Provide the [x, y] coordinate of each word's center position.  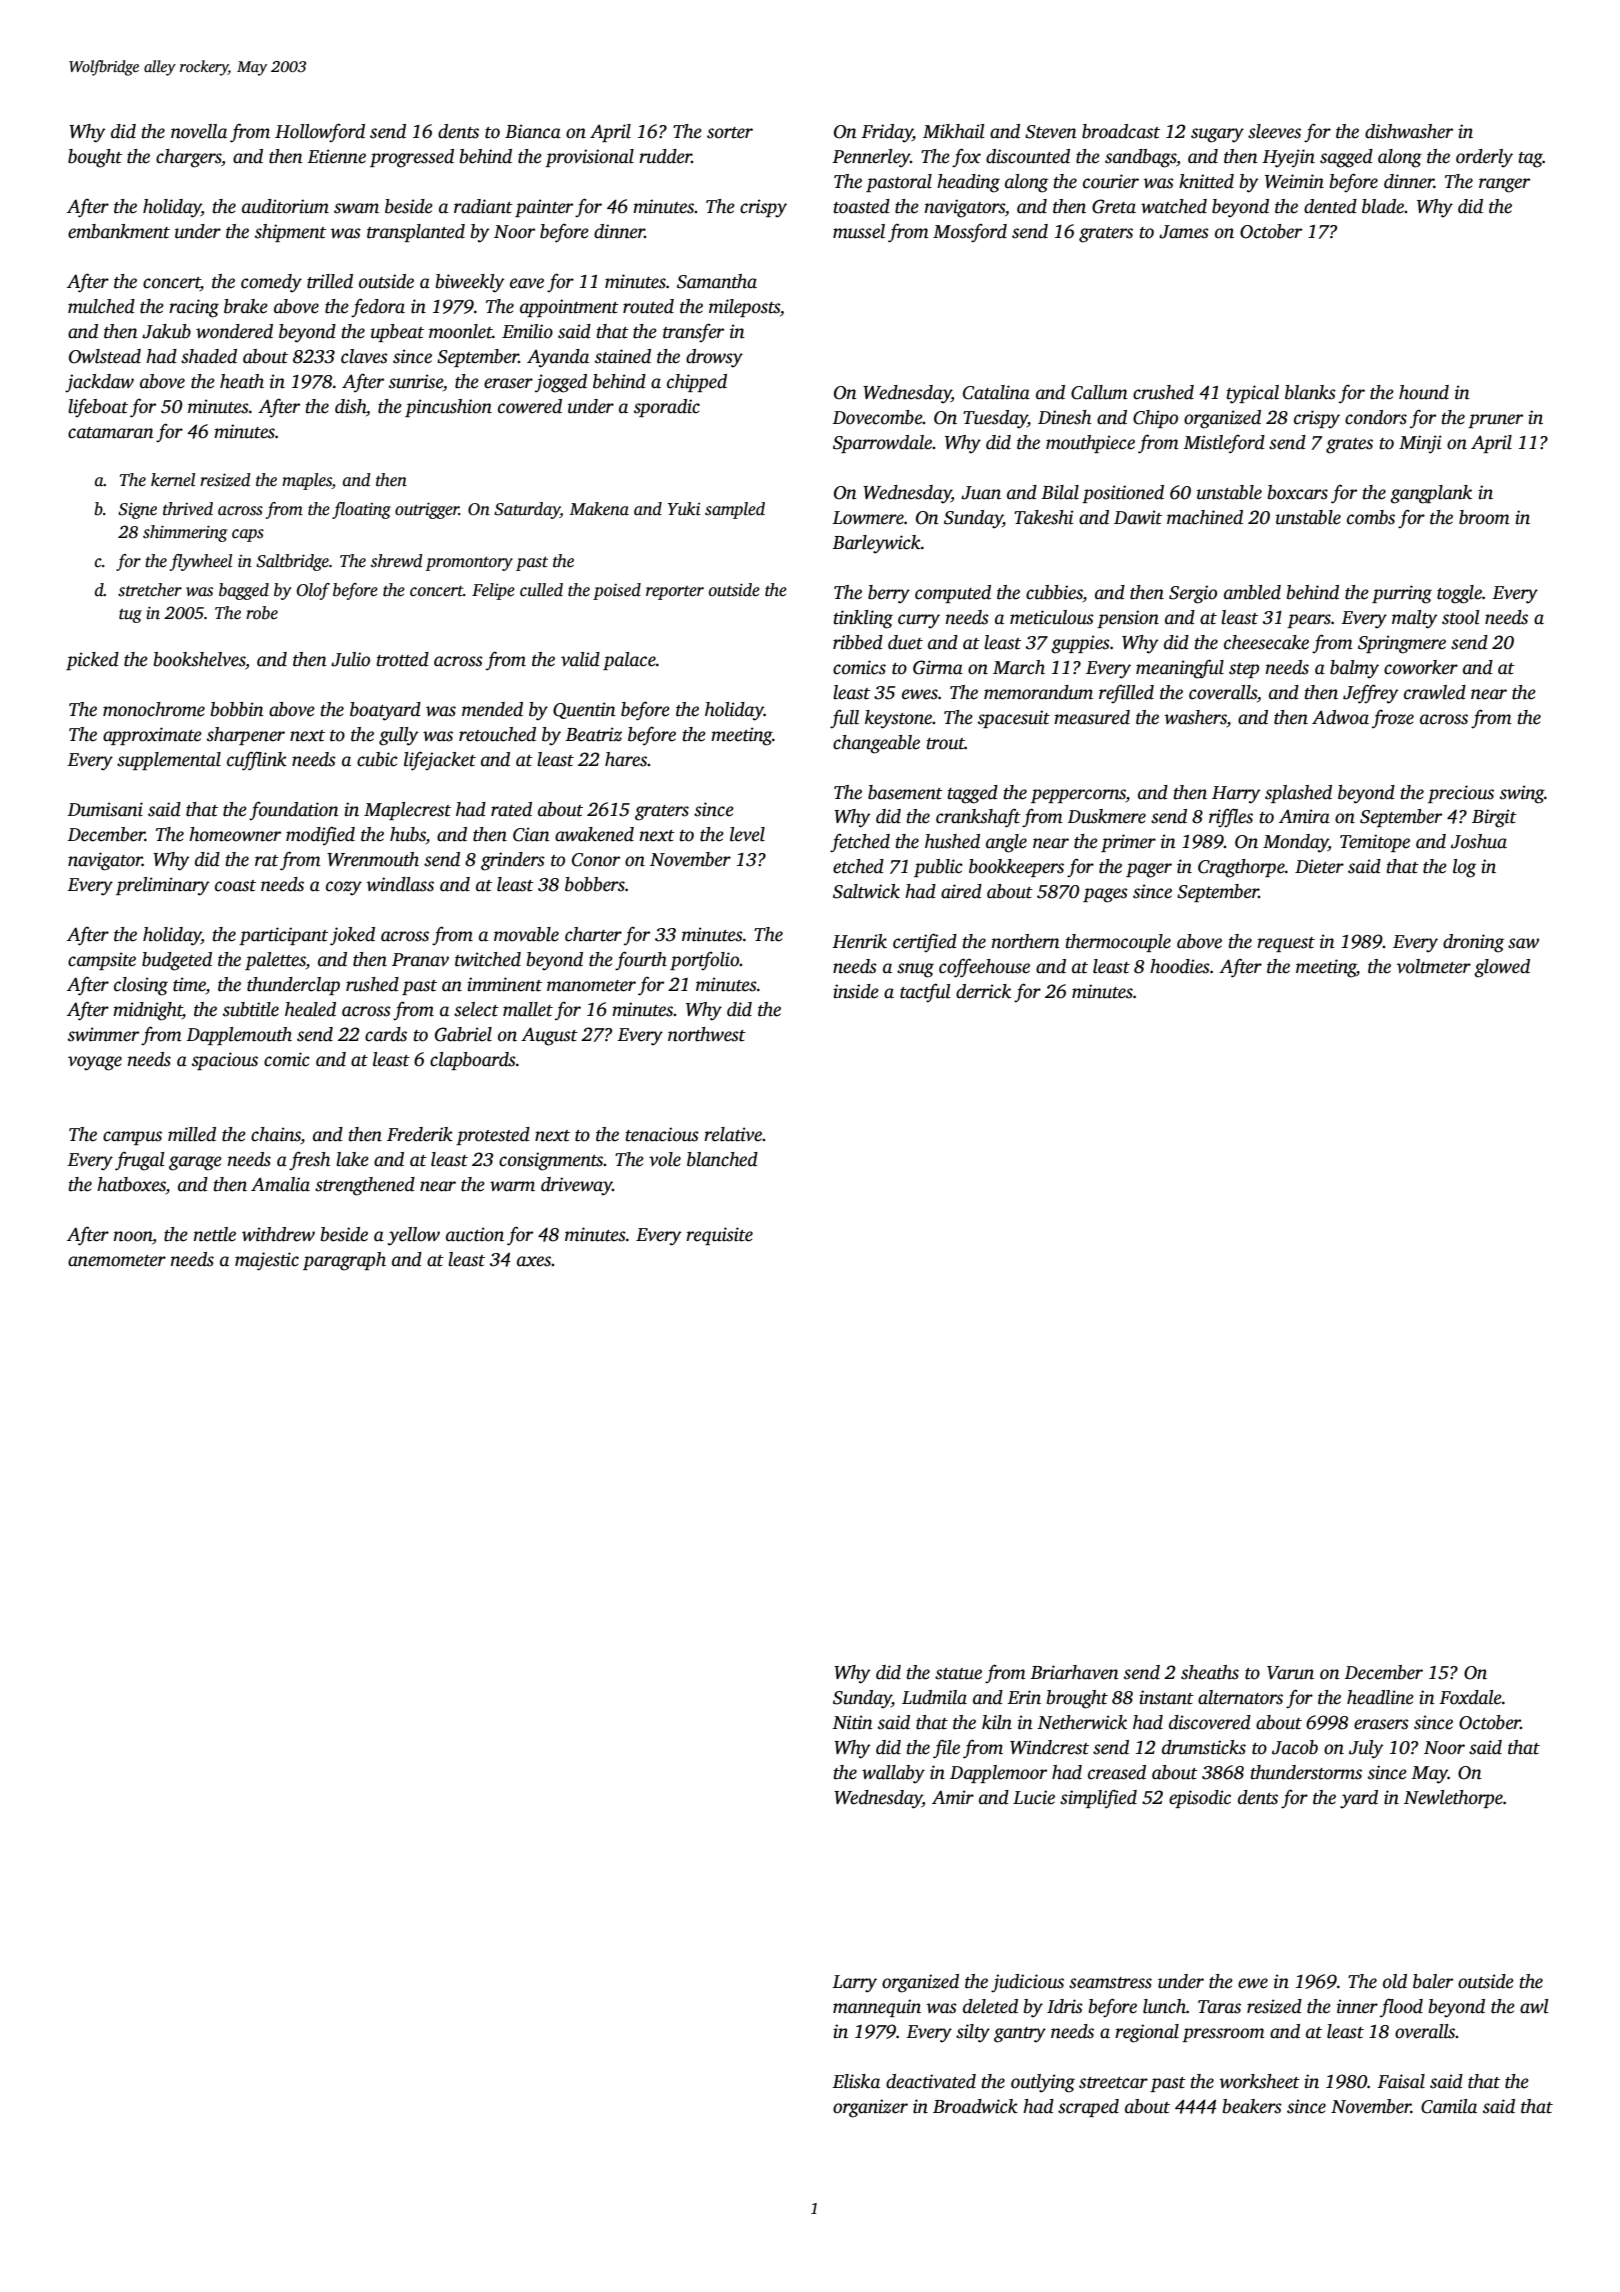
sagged [1346, 158]
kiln [997, 1722]
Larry [854, 1984]
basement [905, 792]
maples [307, 481]
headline [1380, 1697]
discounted [1028, 156]
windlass [400, 884]
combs [1371, 517]
